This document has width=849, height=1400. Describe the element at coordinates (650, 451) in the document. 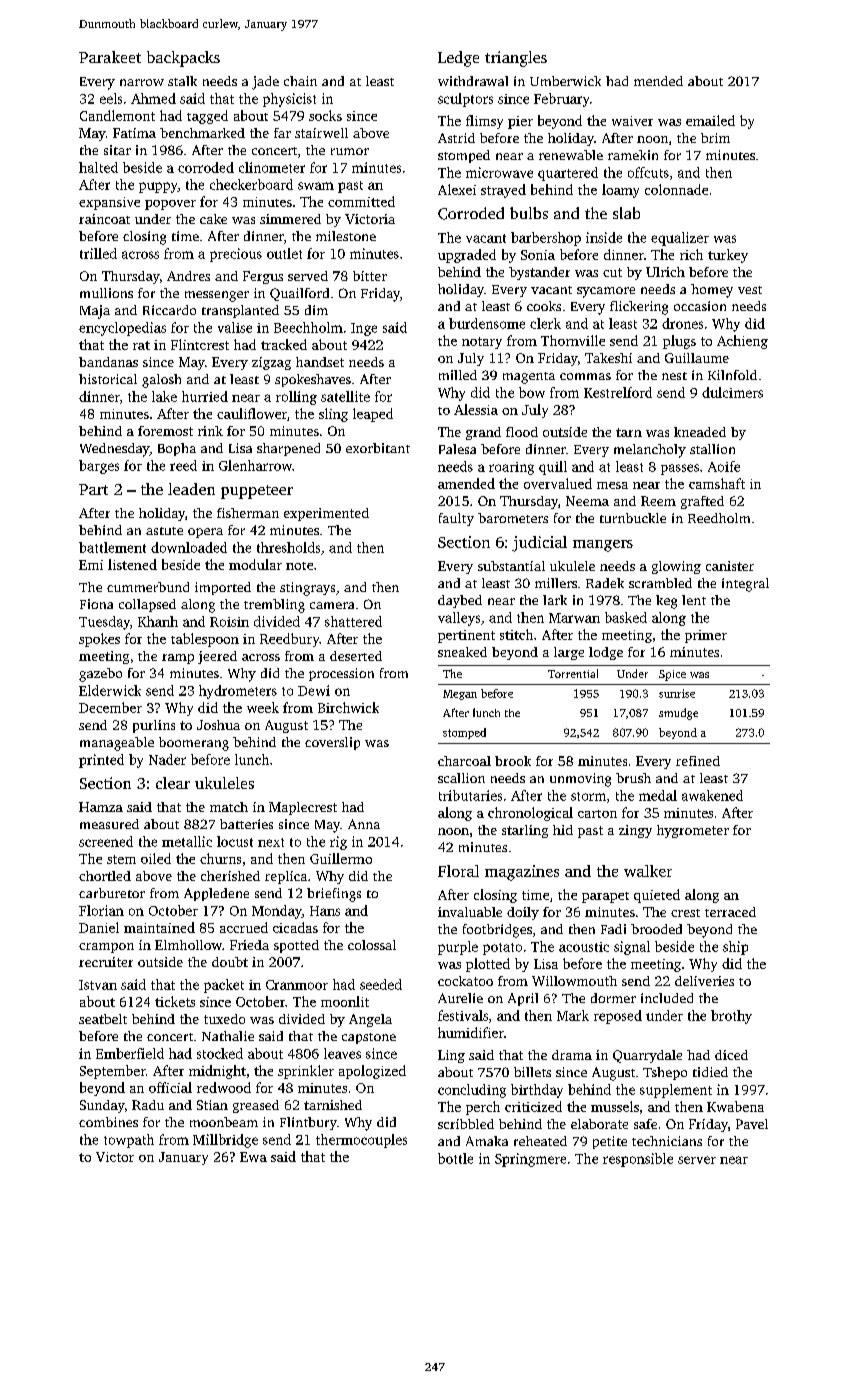

I see `melancholy` at that location.
